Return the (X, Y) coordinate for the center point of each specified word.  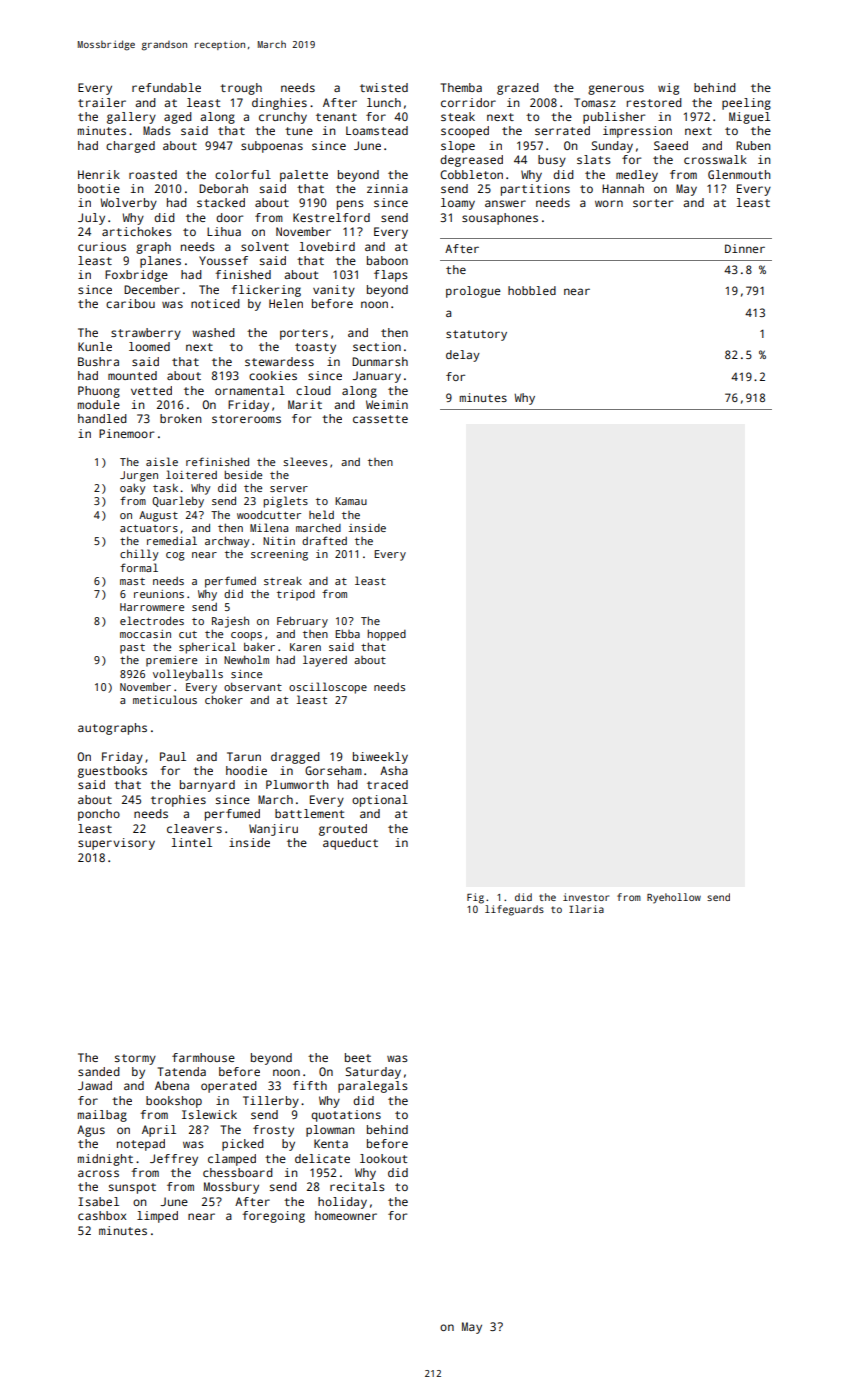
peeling (746, 104)
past (132, 649)
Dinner (745, 248)
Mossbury (231, 1188)
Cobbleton (471, 174)
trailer (102, 102)
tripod (296, 595)
